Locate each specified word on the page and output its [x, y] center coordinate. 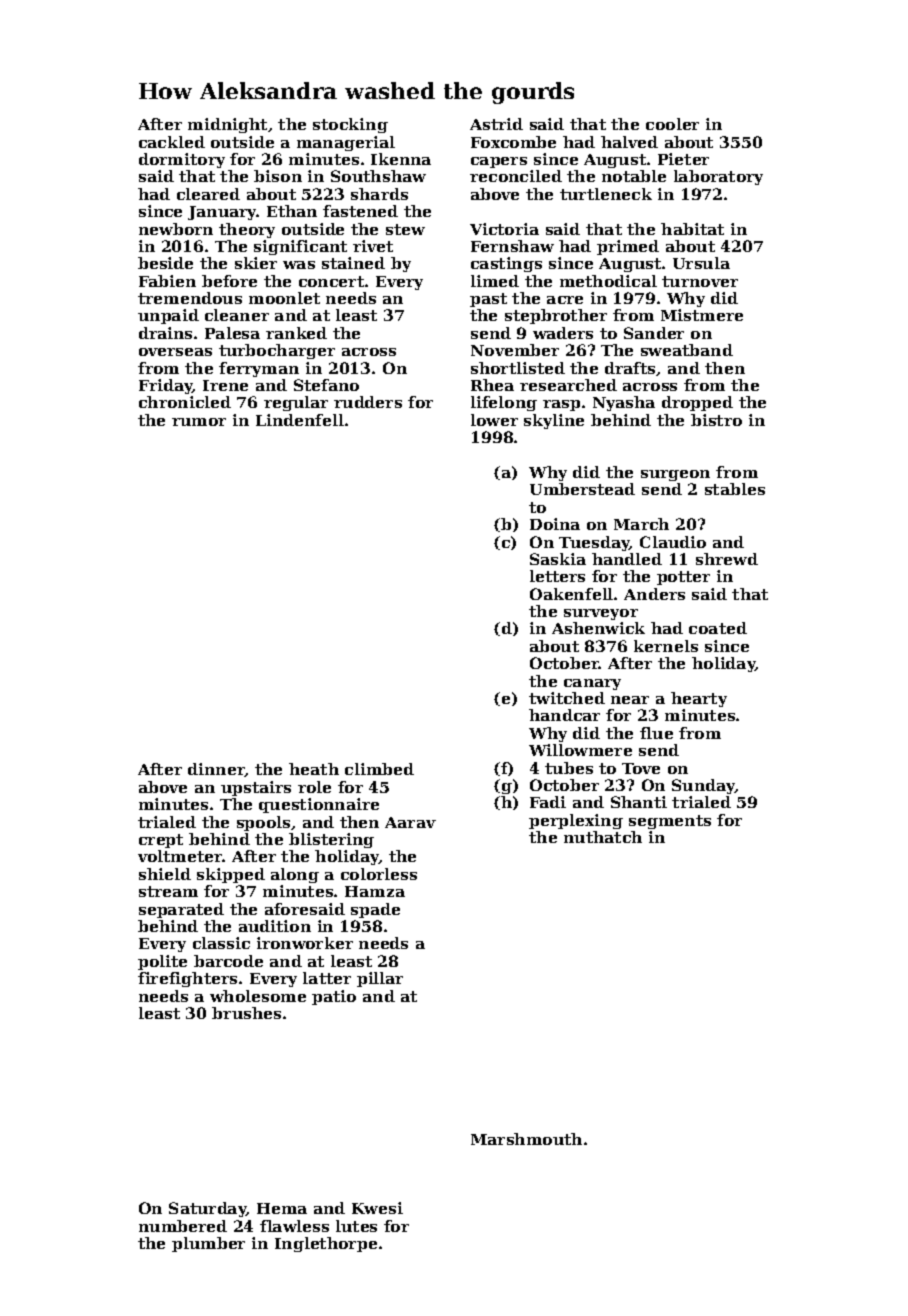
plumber [208, 1244]
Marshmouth [526, 1139]
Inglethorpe [326, 1244]
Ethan [292, 211]
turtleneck [606, 194]
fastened [360, 211]
